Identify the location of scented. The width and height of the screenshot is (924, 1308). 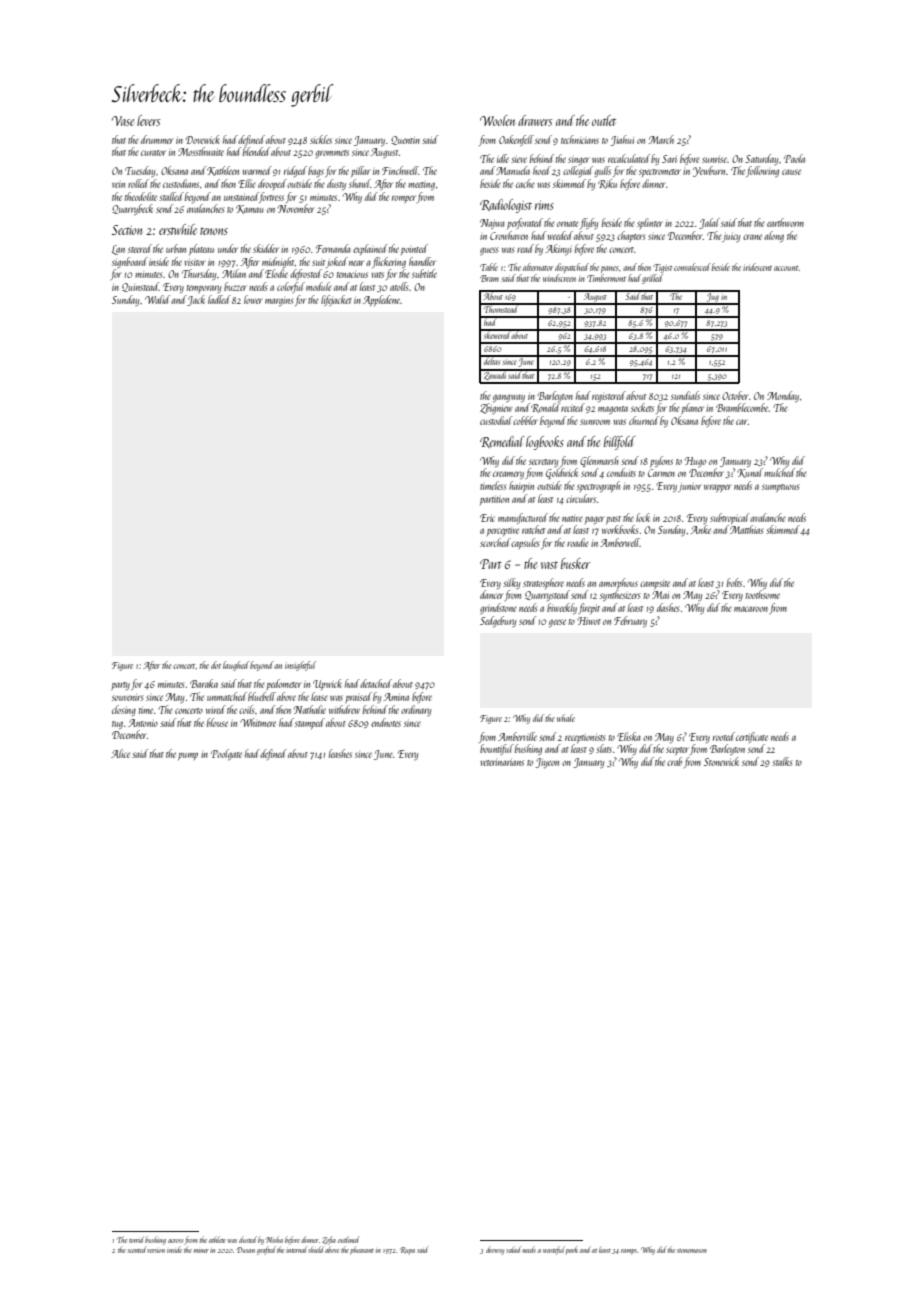
(137, 1249).
